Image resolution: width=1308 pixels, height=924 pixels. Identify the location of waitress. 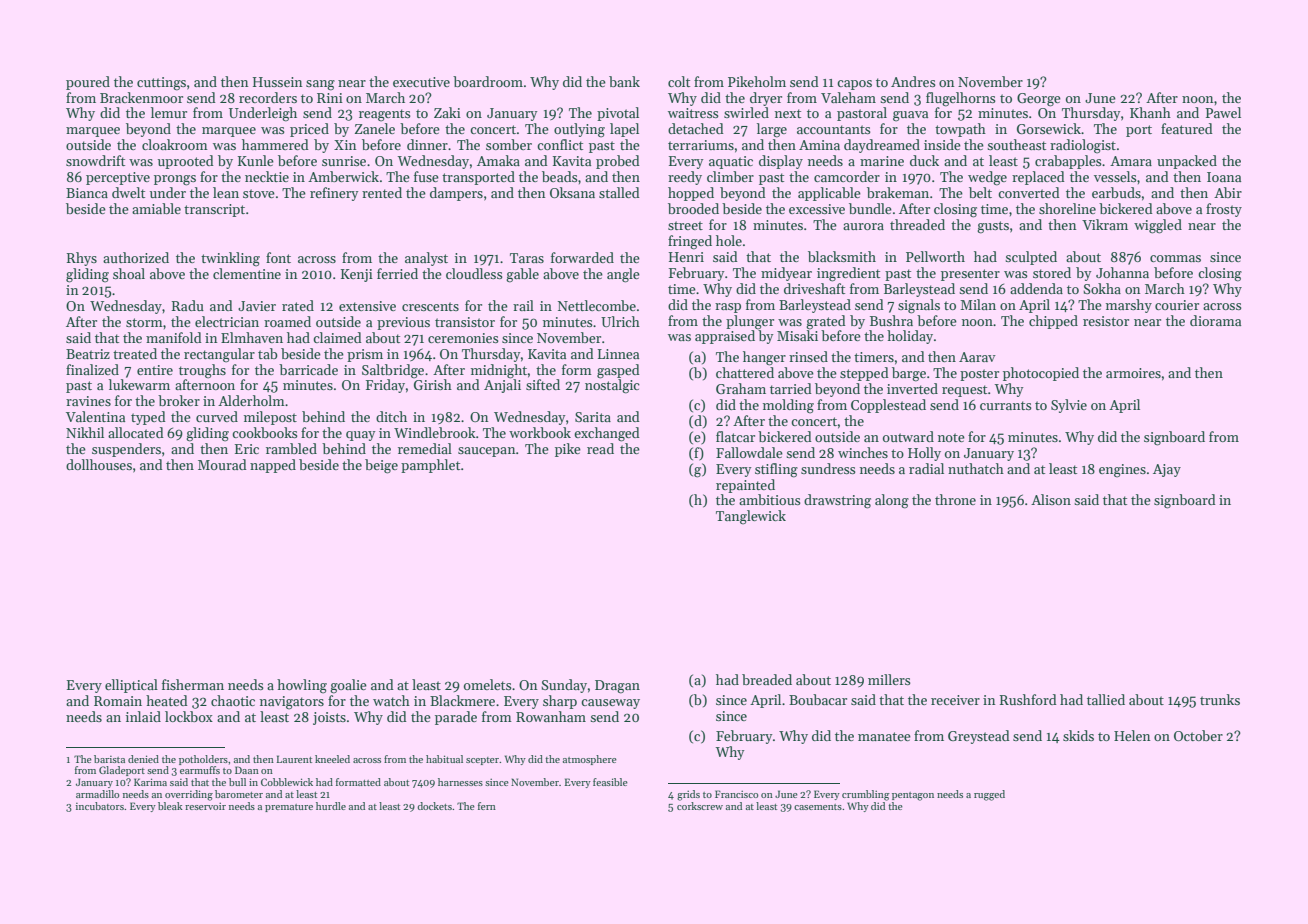
(693, 113).
